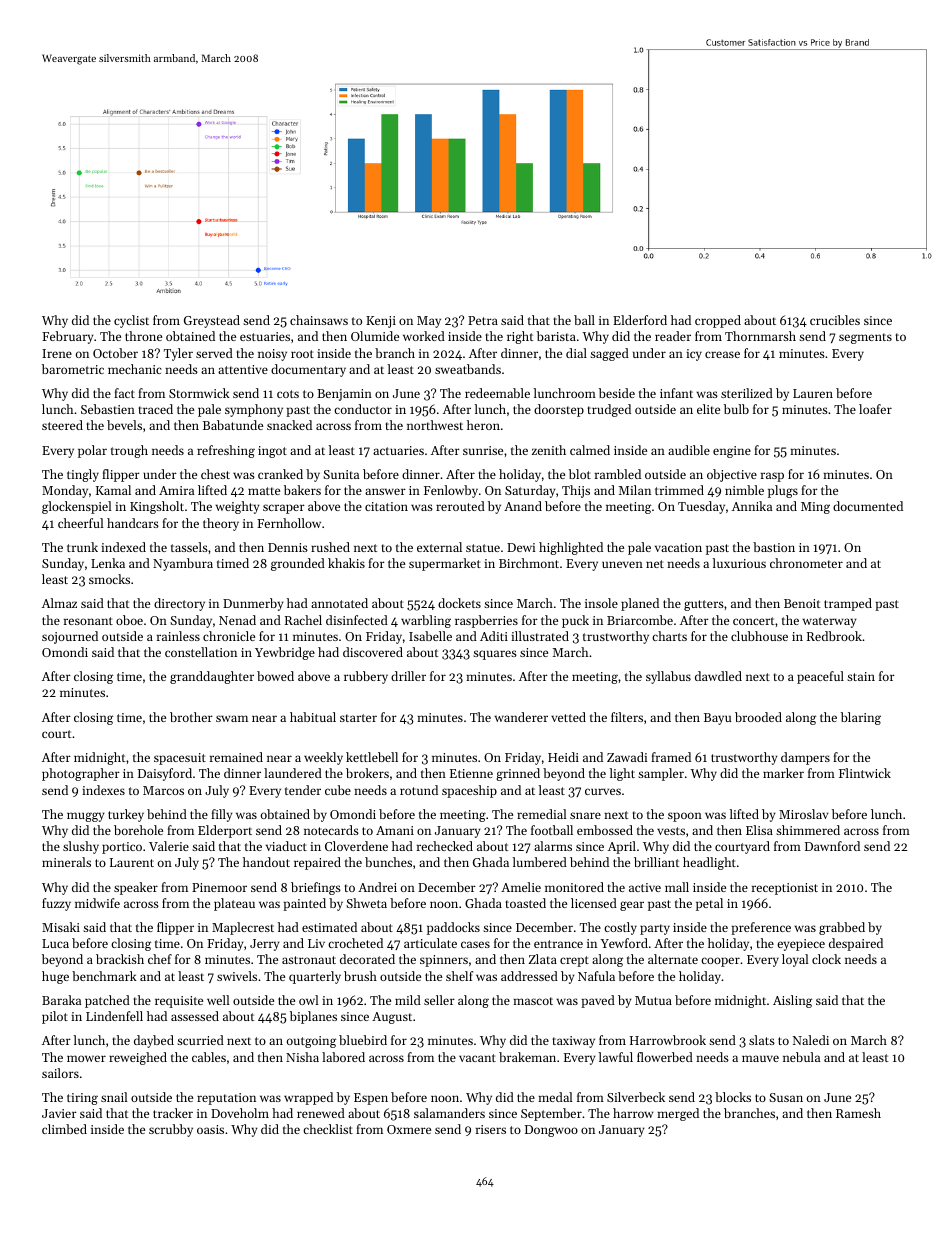 This image has width=952, height=1233. Describe the element at coordinates (521, 887) in the image. I see `Amelie` at that location.
